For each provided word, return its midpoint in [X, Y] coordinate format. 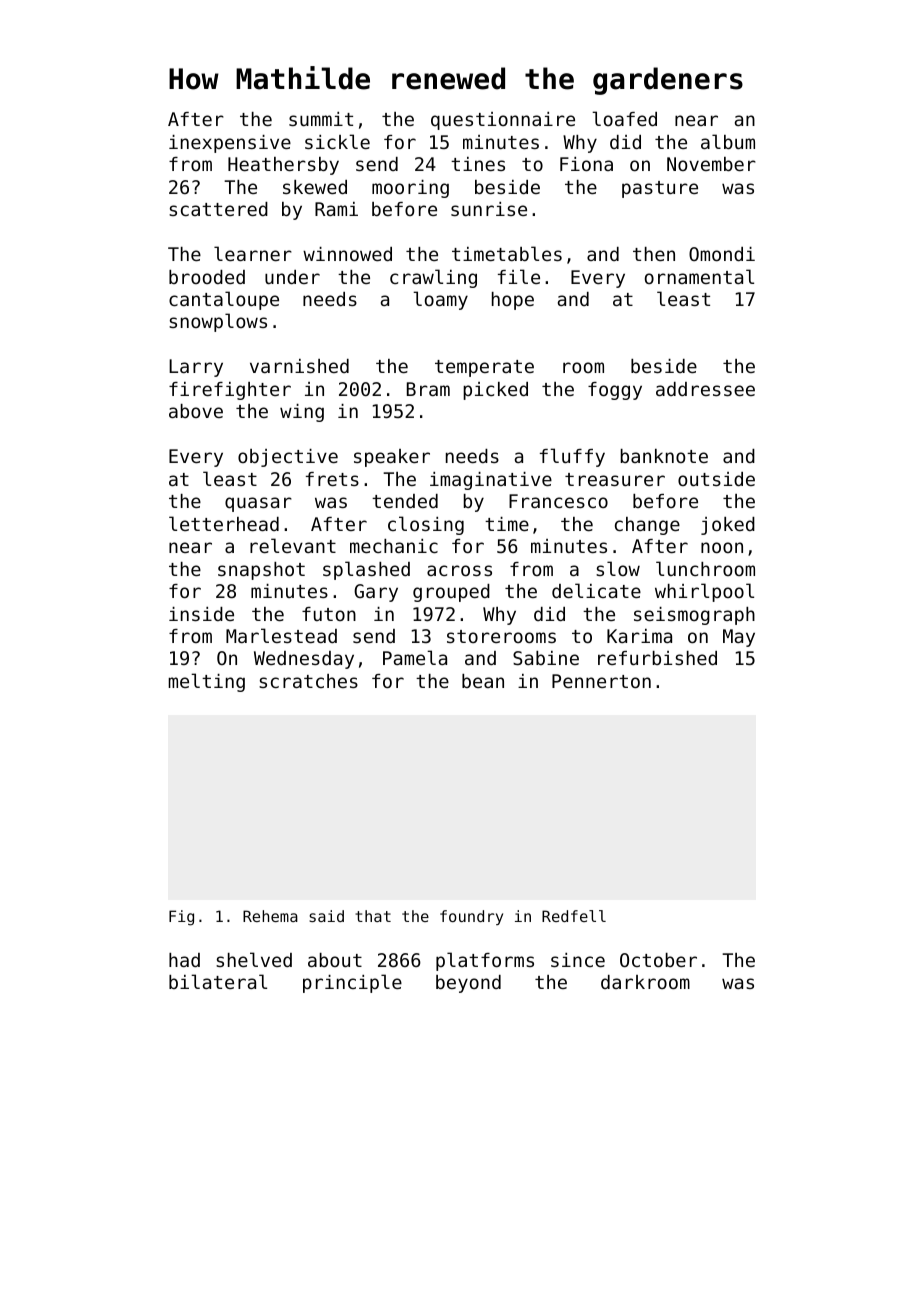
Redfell [574, 916]
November [711, 164]
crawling [433, 278]
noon [722, 547]
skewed [315, 187]
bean [483, 681]
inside [201, 614]
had [184, 960]
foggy [615, 391]
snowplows [218, 322]
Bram [428, 389]
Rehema [270, 916]
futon [329, 614]
